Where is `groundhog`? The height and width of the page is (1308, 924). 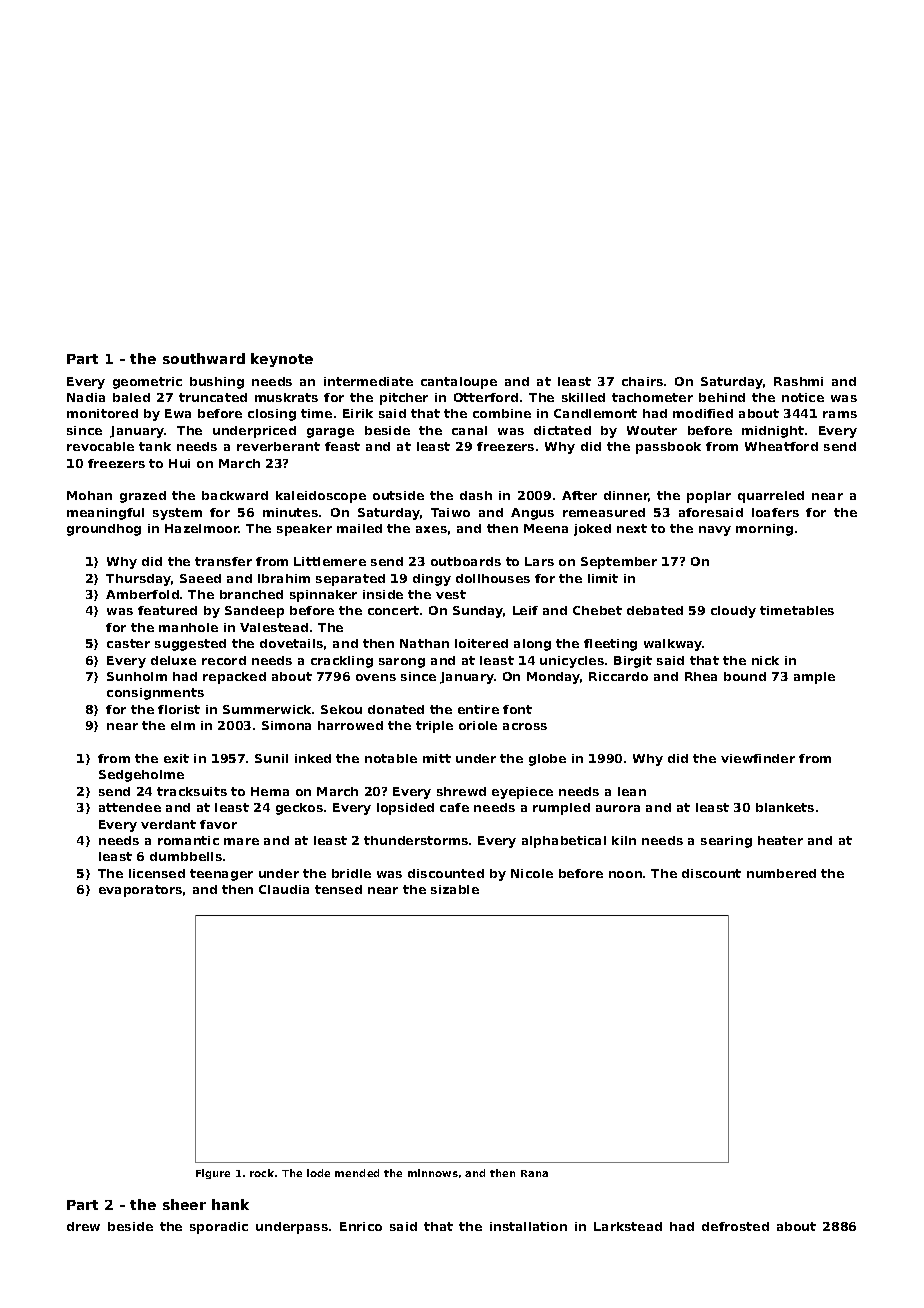 groundhog is located at coordinates (104, 530).
